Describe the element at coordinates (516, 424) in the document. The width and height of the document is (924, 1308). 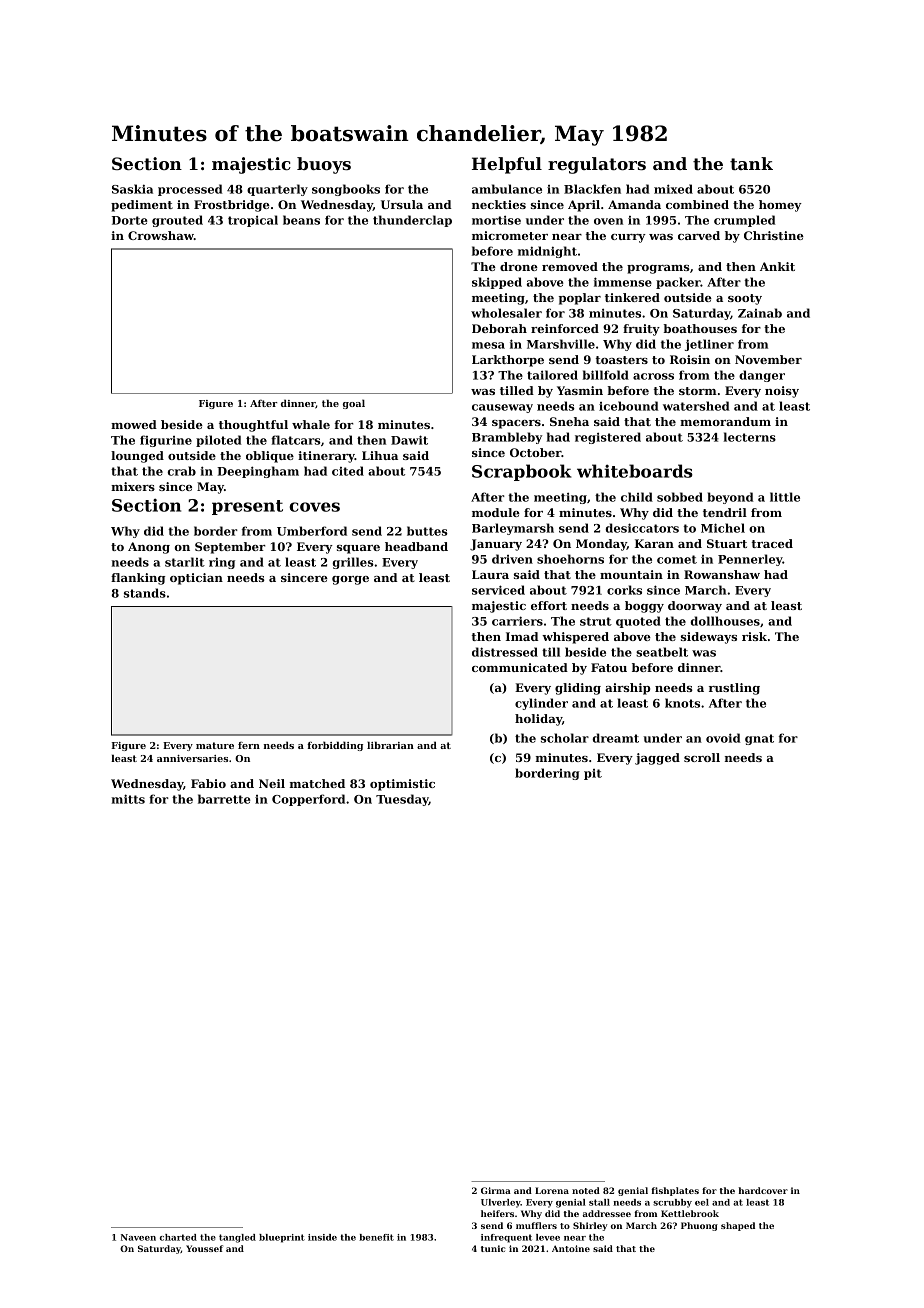
I see `spacers` at that location.
